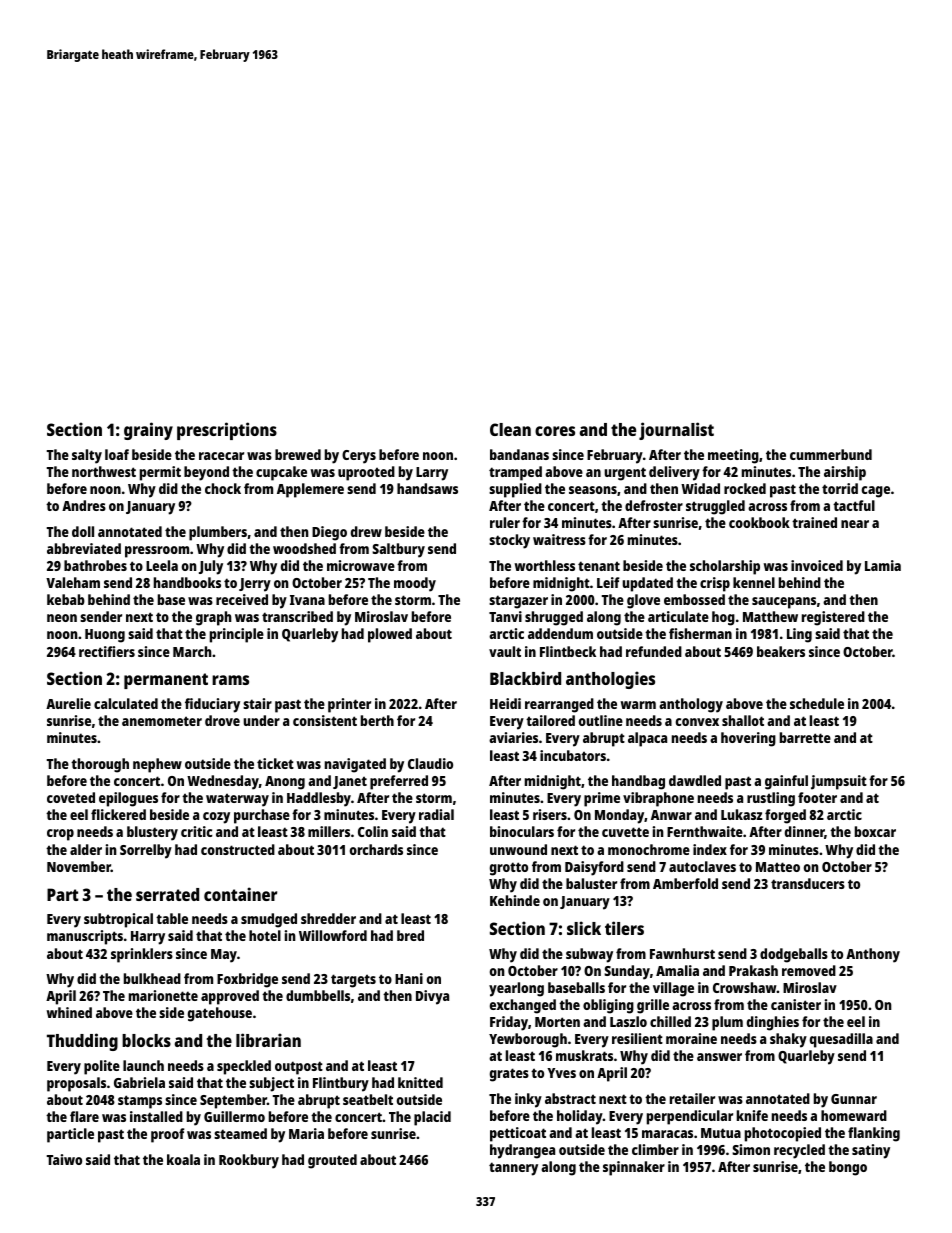 The width and height of the page is (952, 1233). I want to click on coveted, so click(71, 797).
